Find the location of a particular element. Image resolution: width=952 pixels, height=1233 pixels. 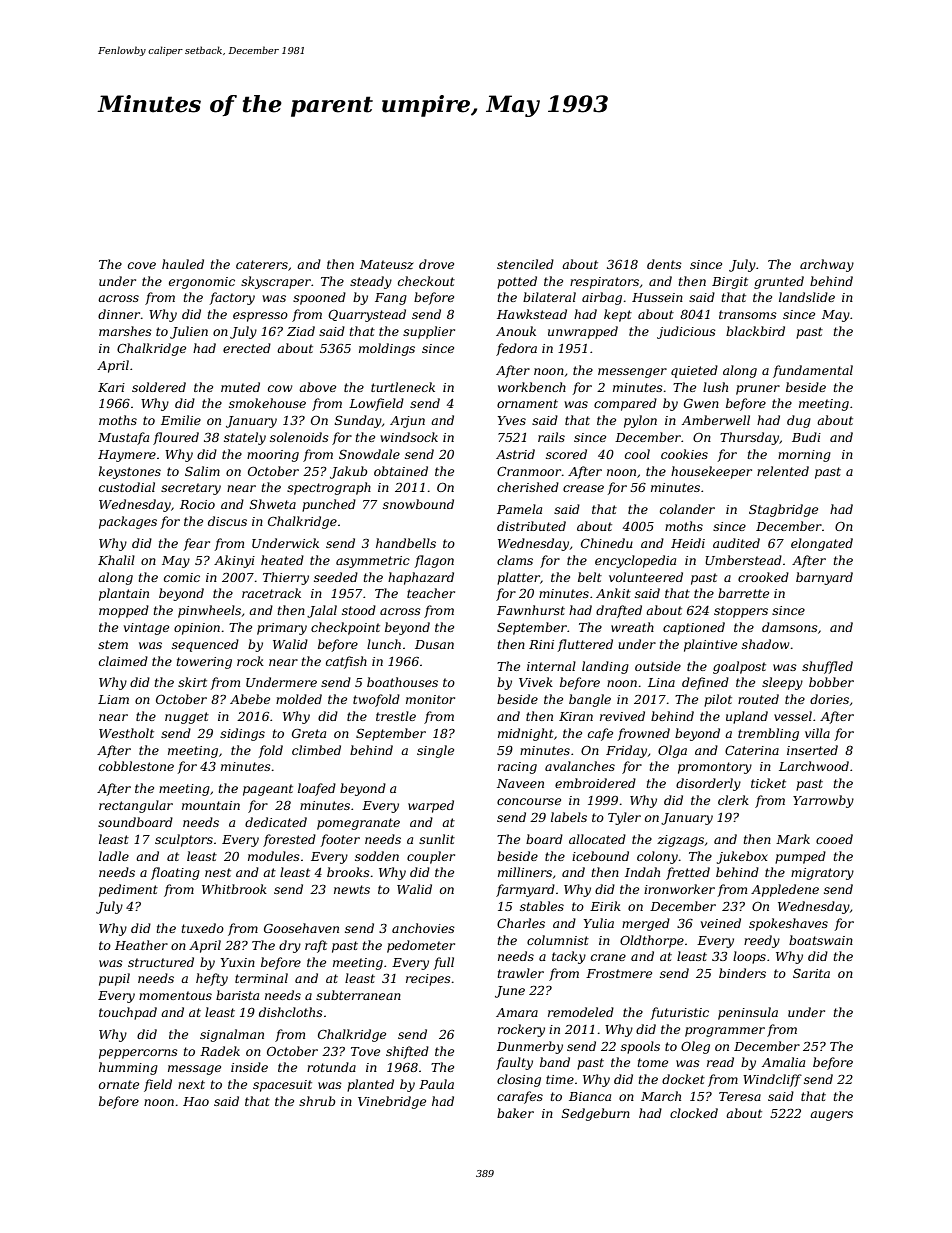

Birgit is located at coordinates (730, 283).
